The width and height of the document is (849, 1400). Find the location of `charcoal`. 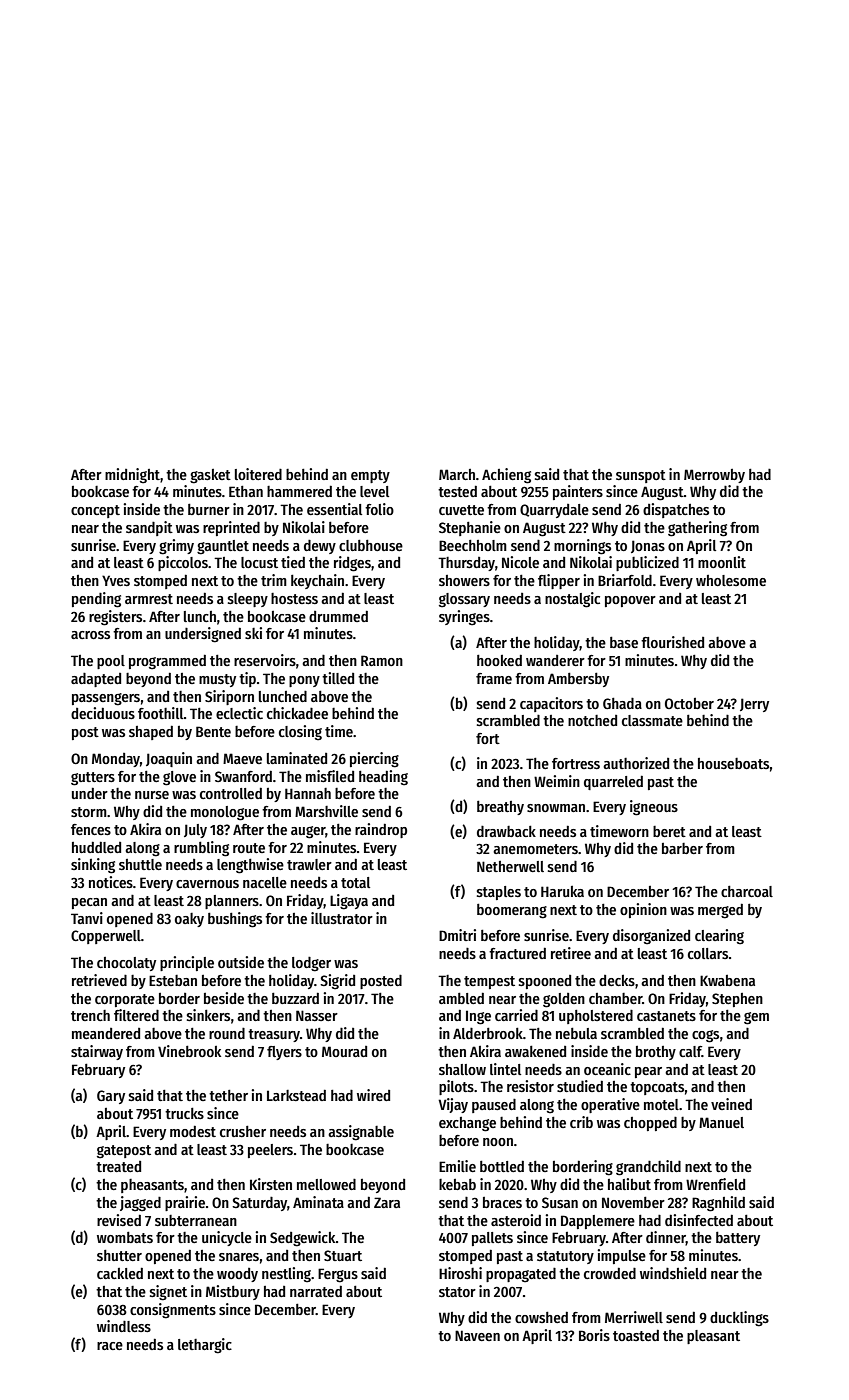

charcoal is located at coordinates (747, 891).
